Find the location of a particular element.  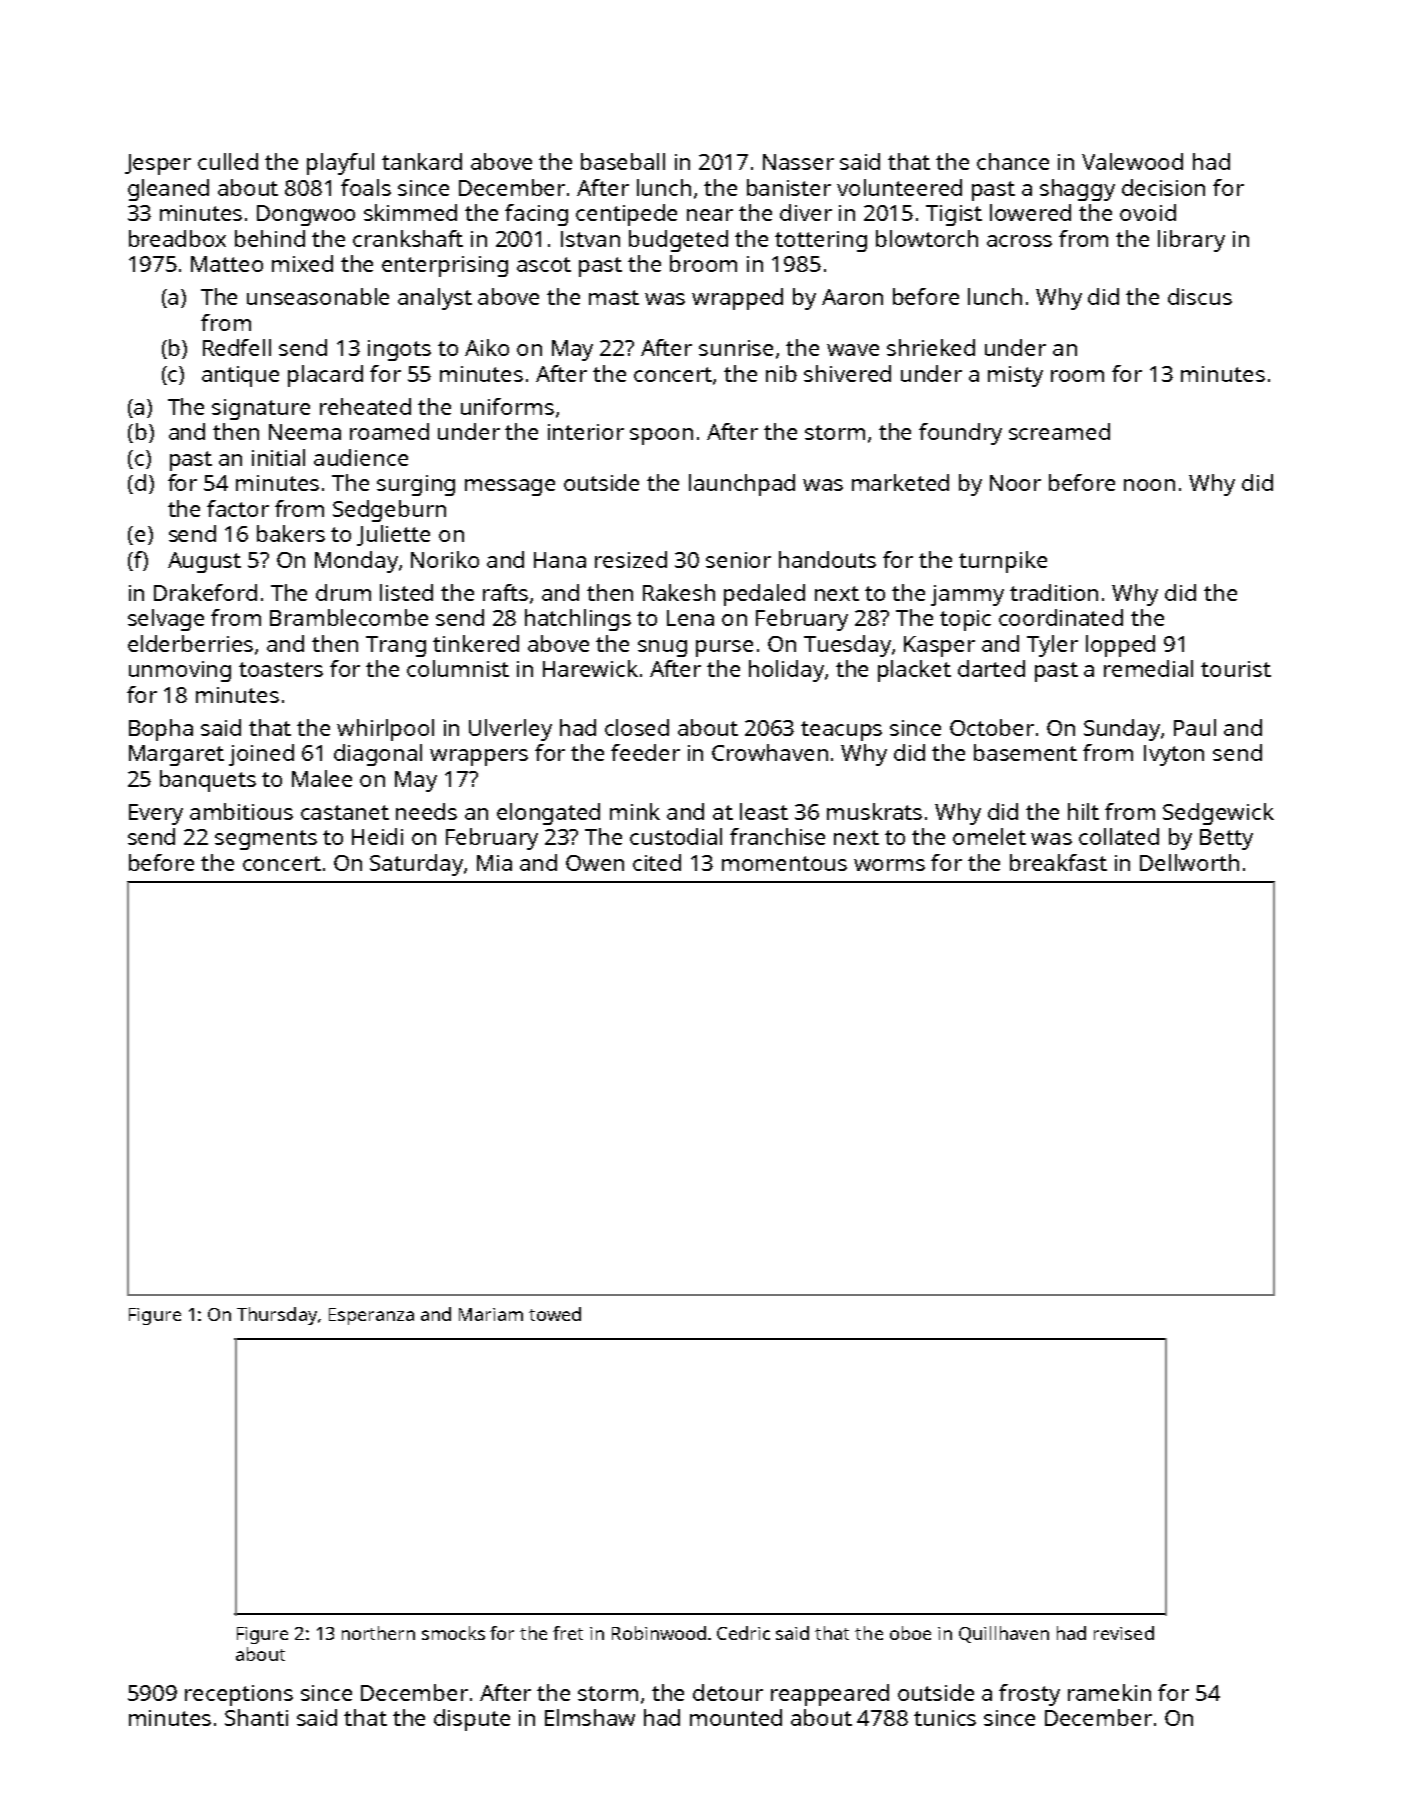

towed is located at coordinates (555, 1314).
